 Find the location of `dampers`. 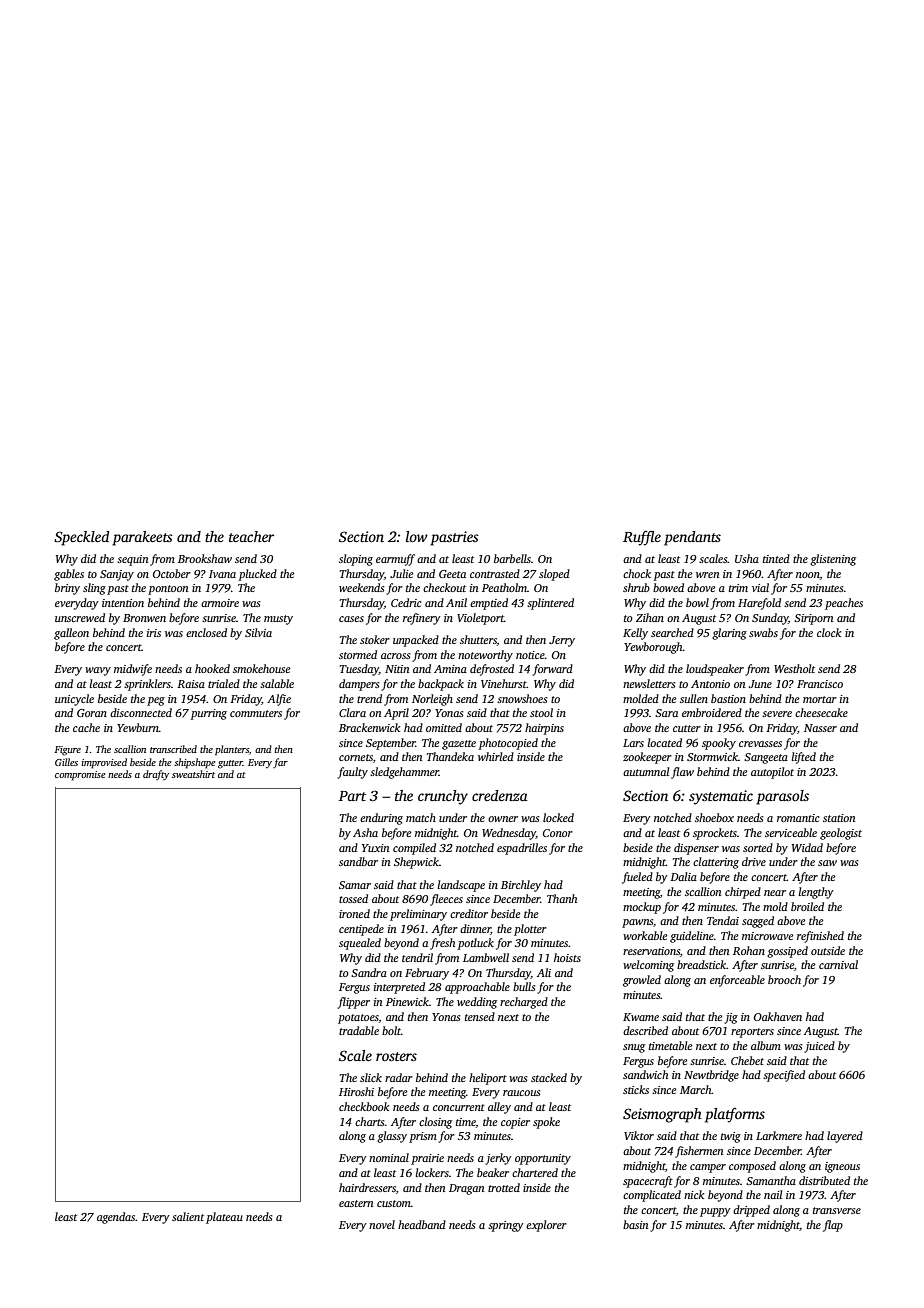

dampers is located at coordinates (359, 685).
